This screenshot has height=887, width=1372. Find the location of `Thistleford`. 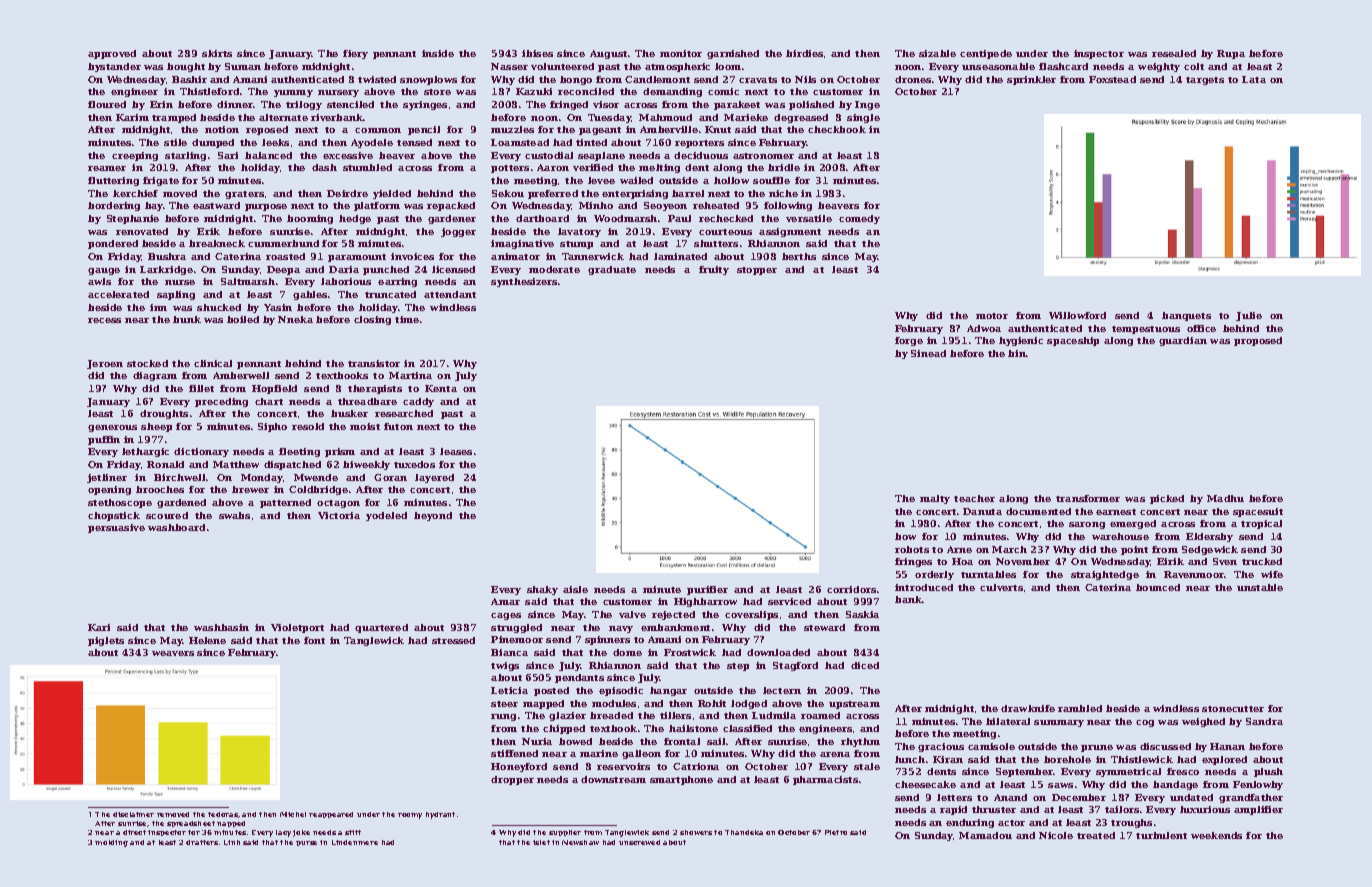

Thistleford is located at coordinates (209, 91).
